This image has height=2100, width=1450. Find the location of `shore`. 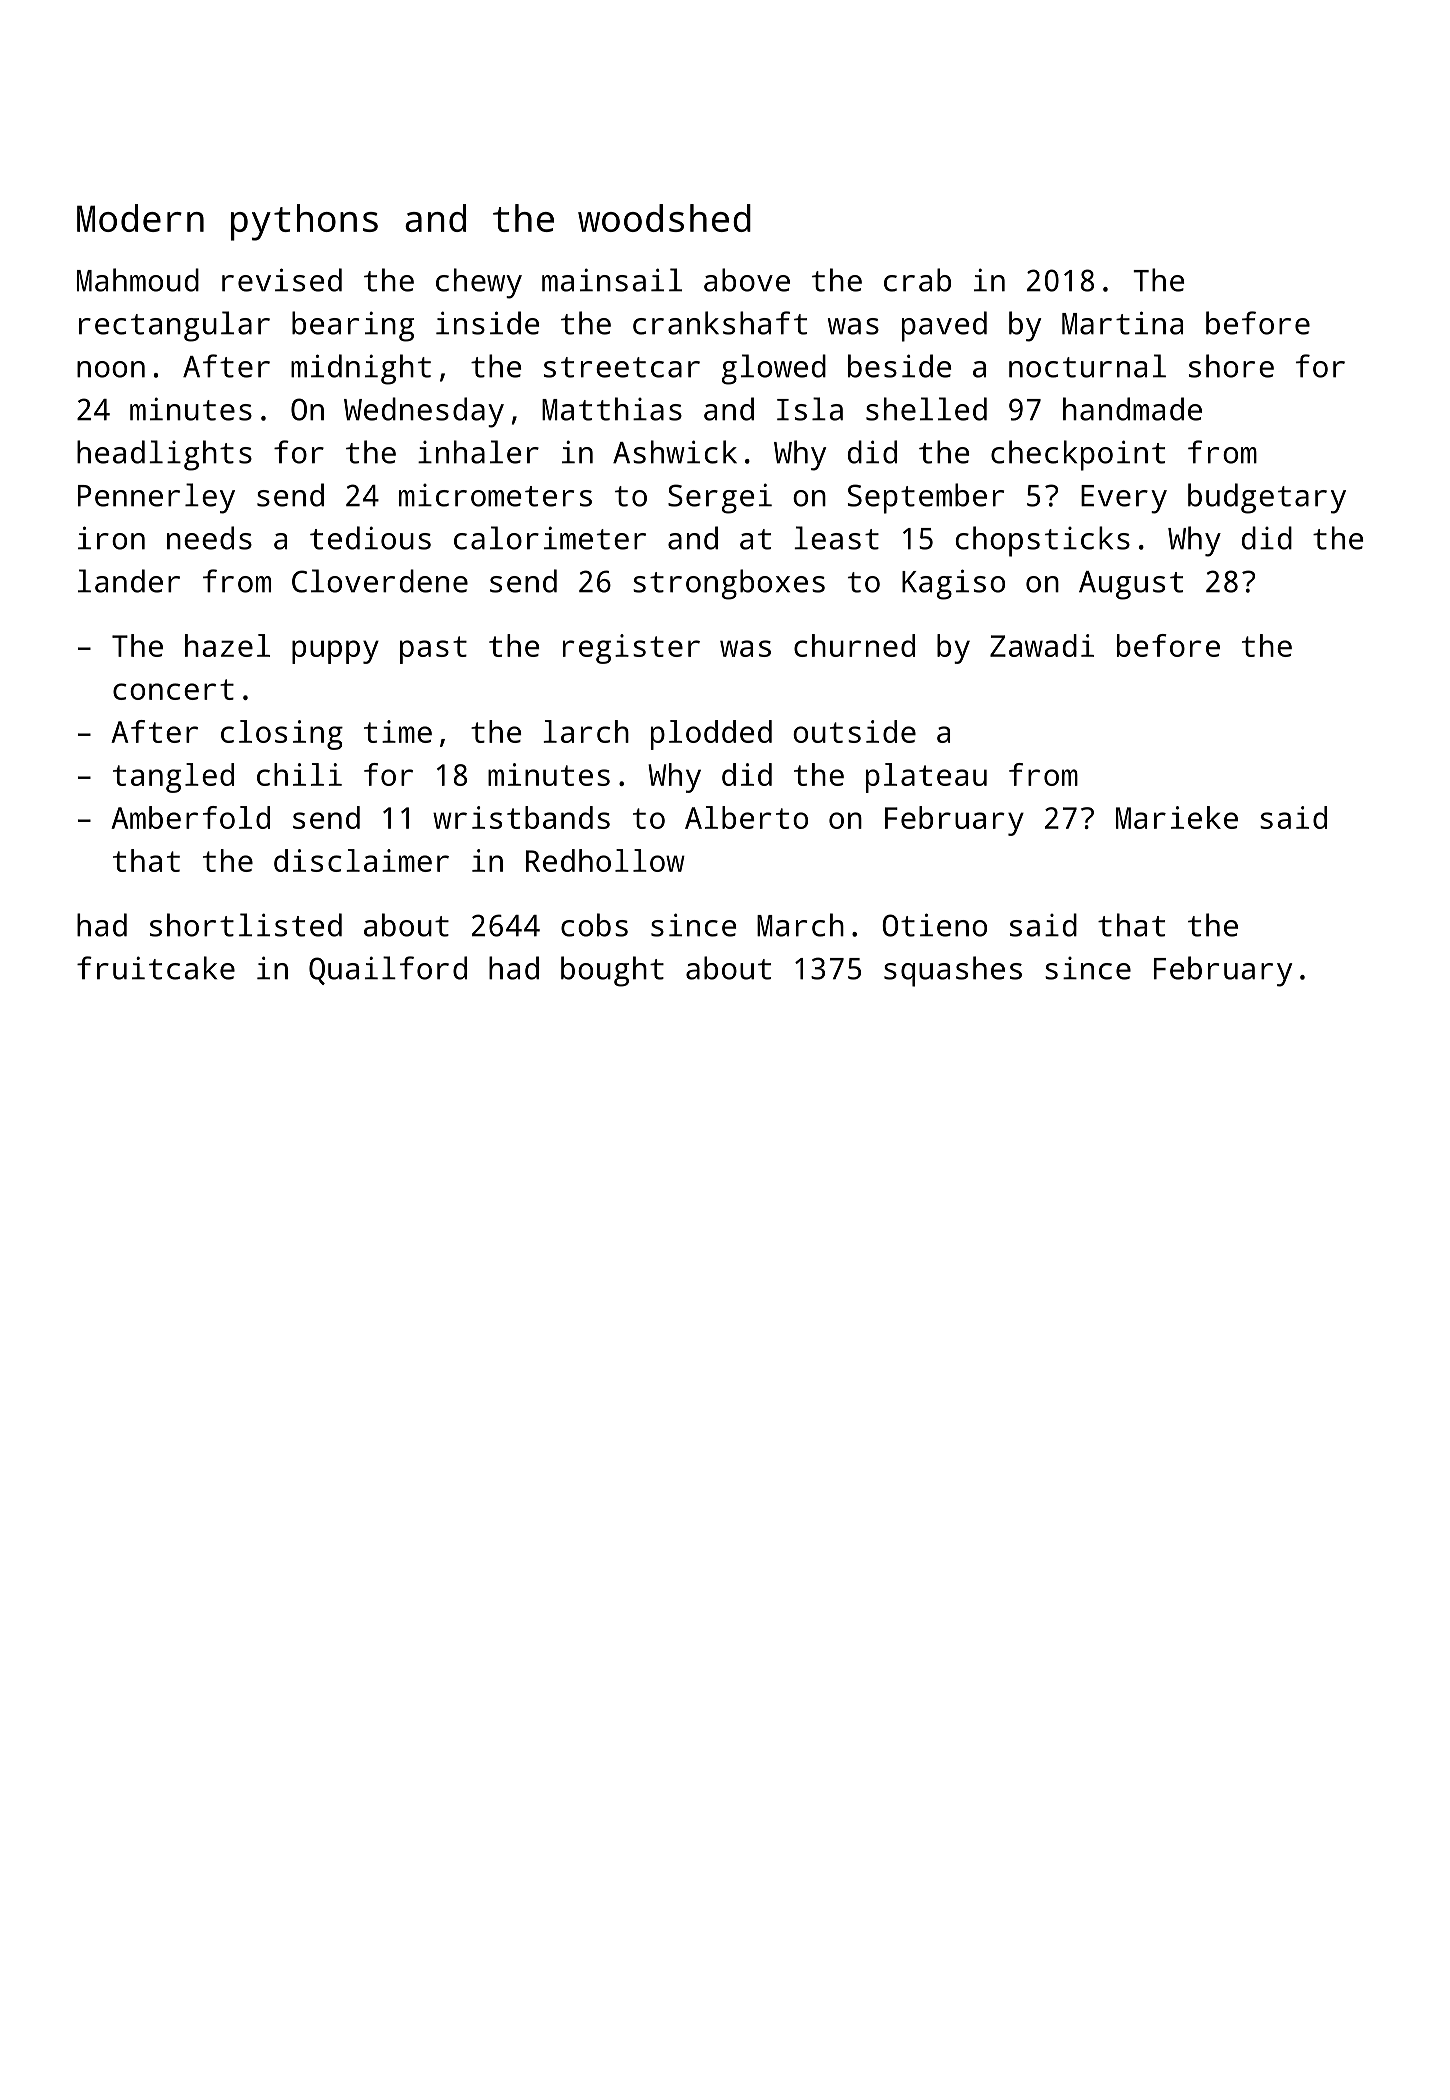

shore is located at coordinates (1231, 366).
